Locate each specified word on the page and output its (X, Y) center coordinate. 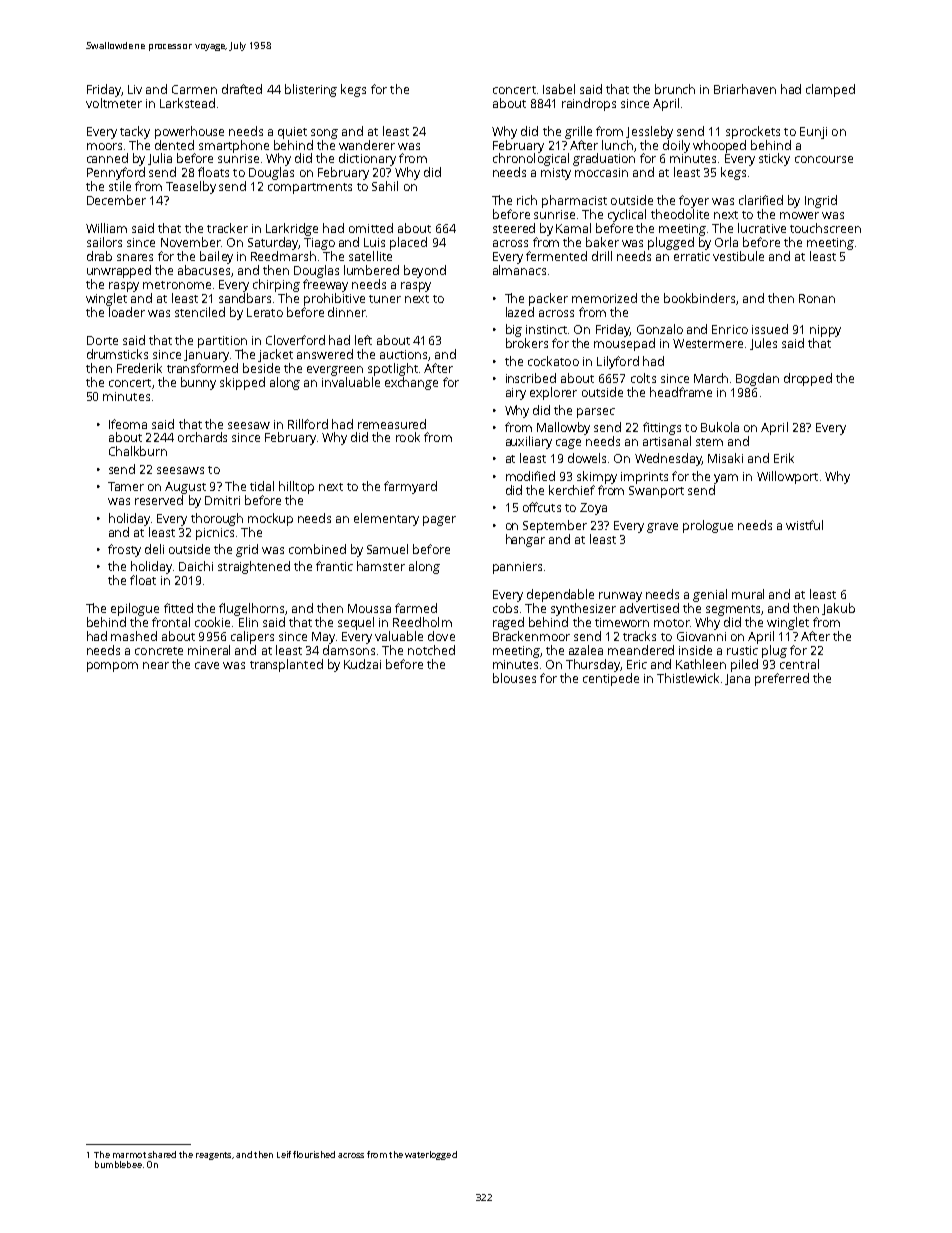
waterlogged (431, 1155)
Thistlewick (688, 678)
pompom (112, 667)
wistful (804, 525)
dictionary (367, 159)
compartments (310, 188)
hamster (381, 566)
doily (676, 146)
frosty (124, 550)
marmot (129, 1155)
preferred (782, 679)
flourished (314, 1154)
